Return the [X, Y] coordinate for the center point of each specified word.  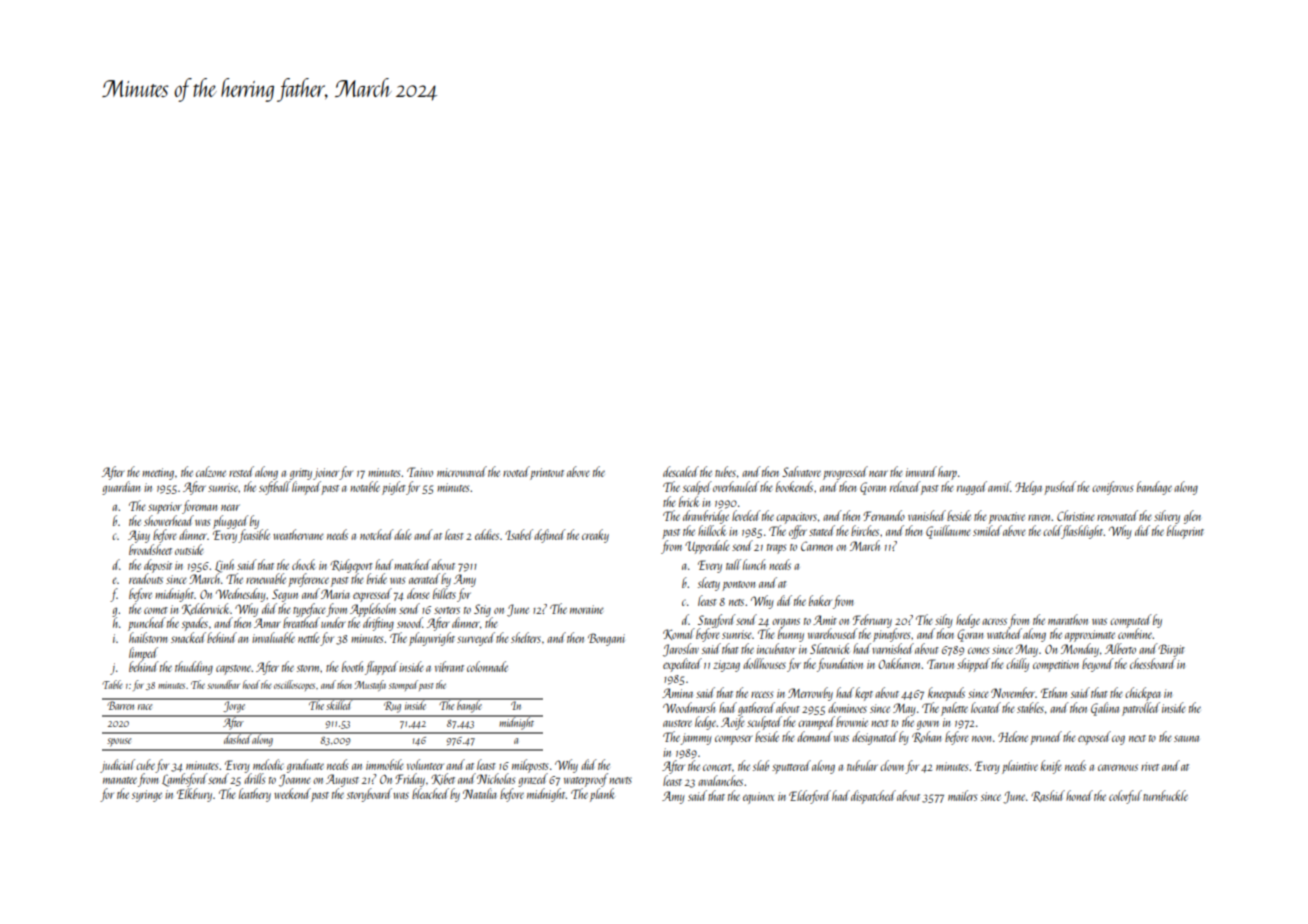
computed [1131, 621]
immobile [385, 764]
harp [947, 473]
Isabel [519, 534]
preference [308, 580]
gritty [301, 474]
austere [677, 723]
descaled [681, 471]
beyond [1098, 665]
